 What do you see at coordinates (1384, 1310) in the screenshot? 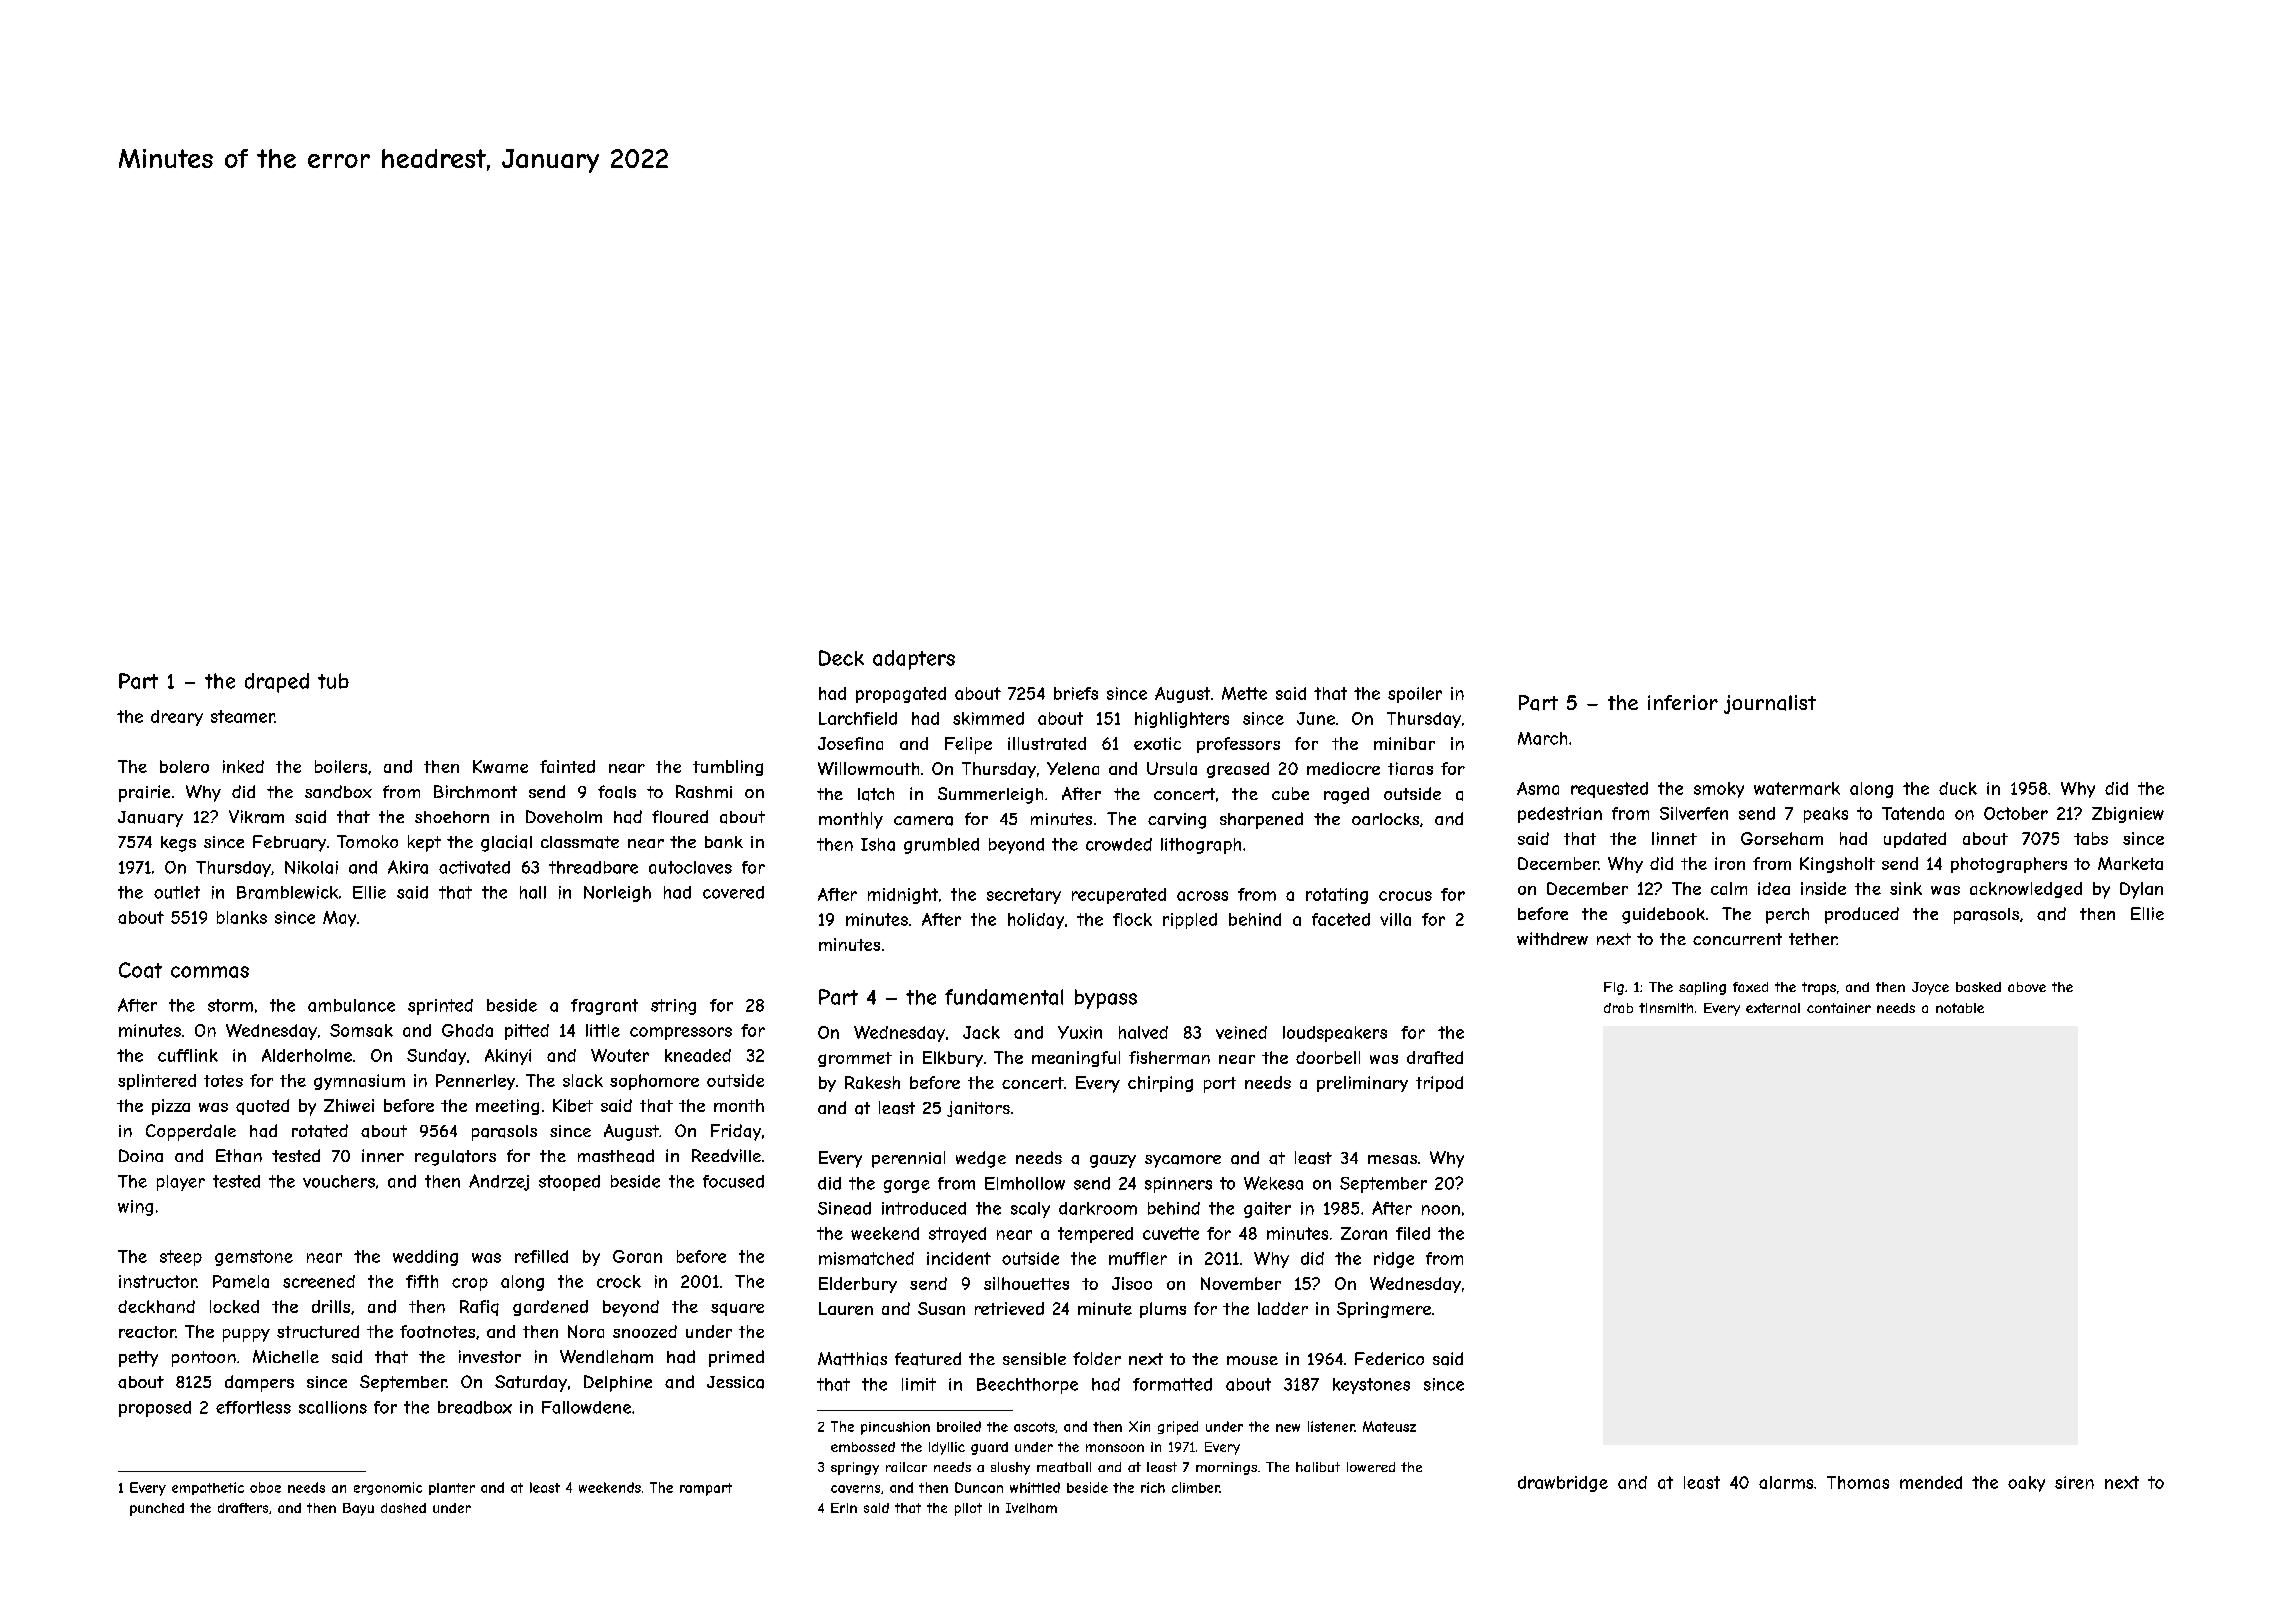
I see `Springmere` at bounding box center [1384, 1310].
